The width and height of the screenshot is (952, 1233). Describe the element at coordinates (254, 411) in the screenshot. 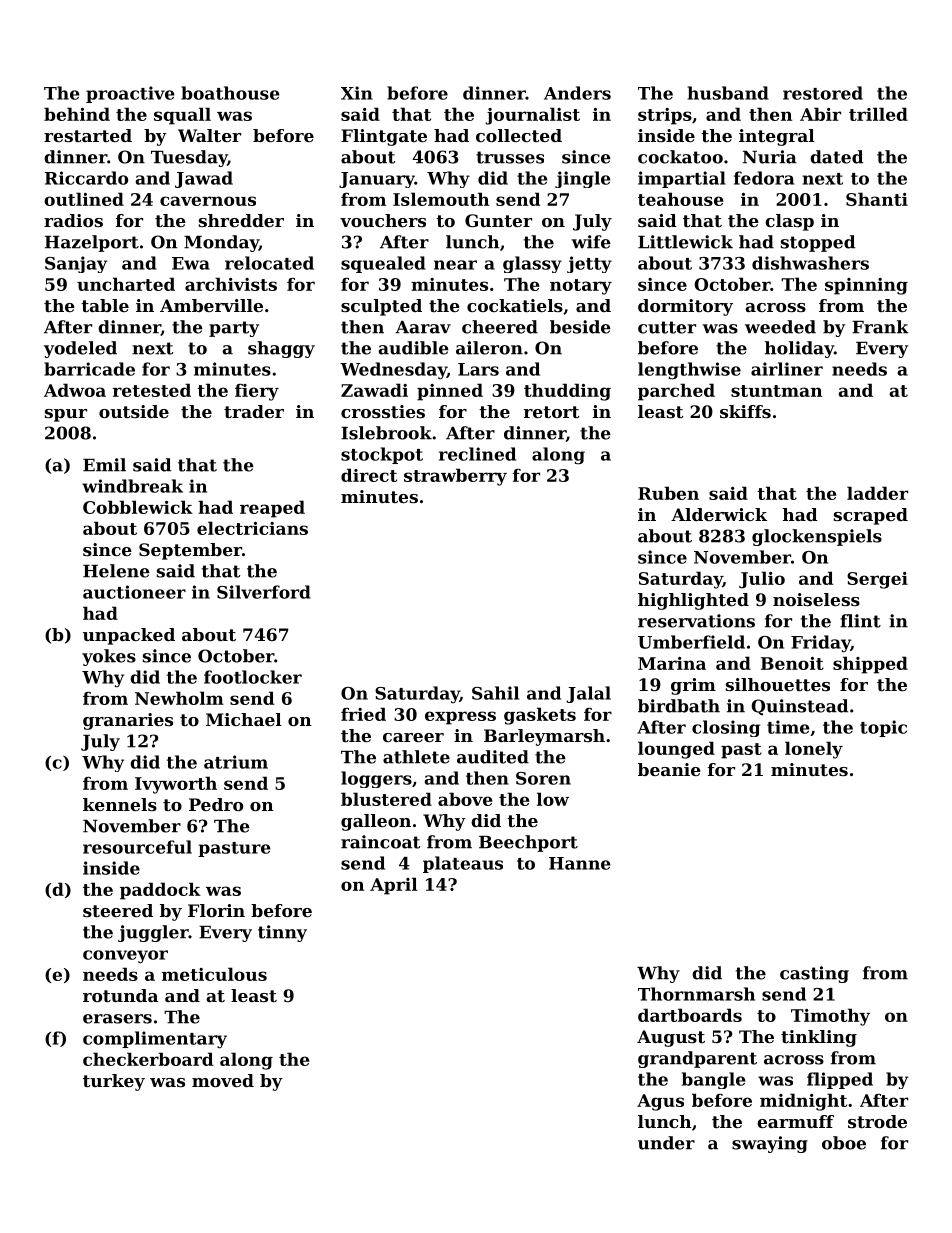

I see `trader` at that location.
